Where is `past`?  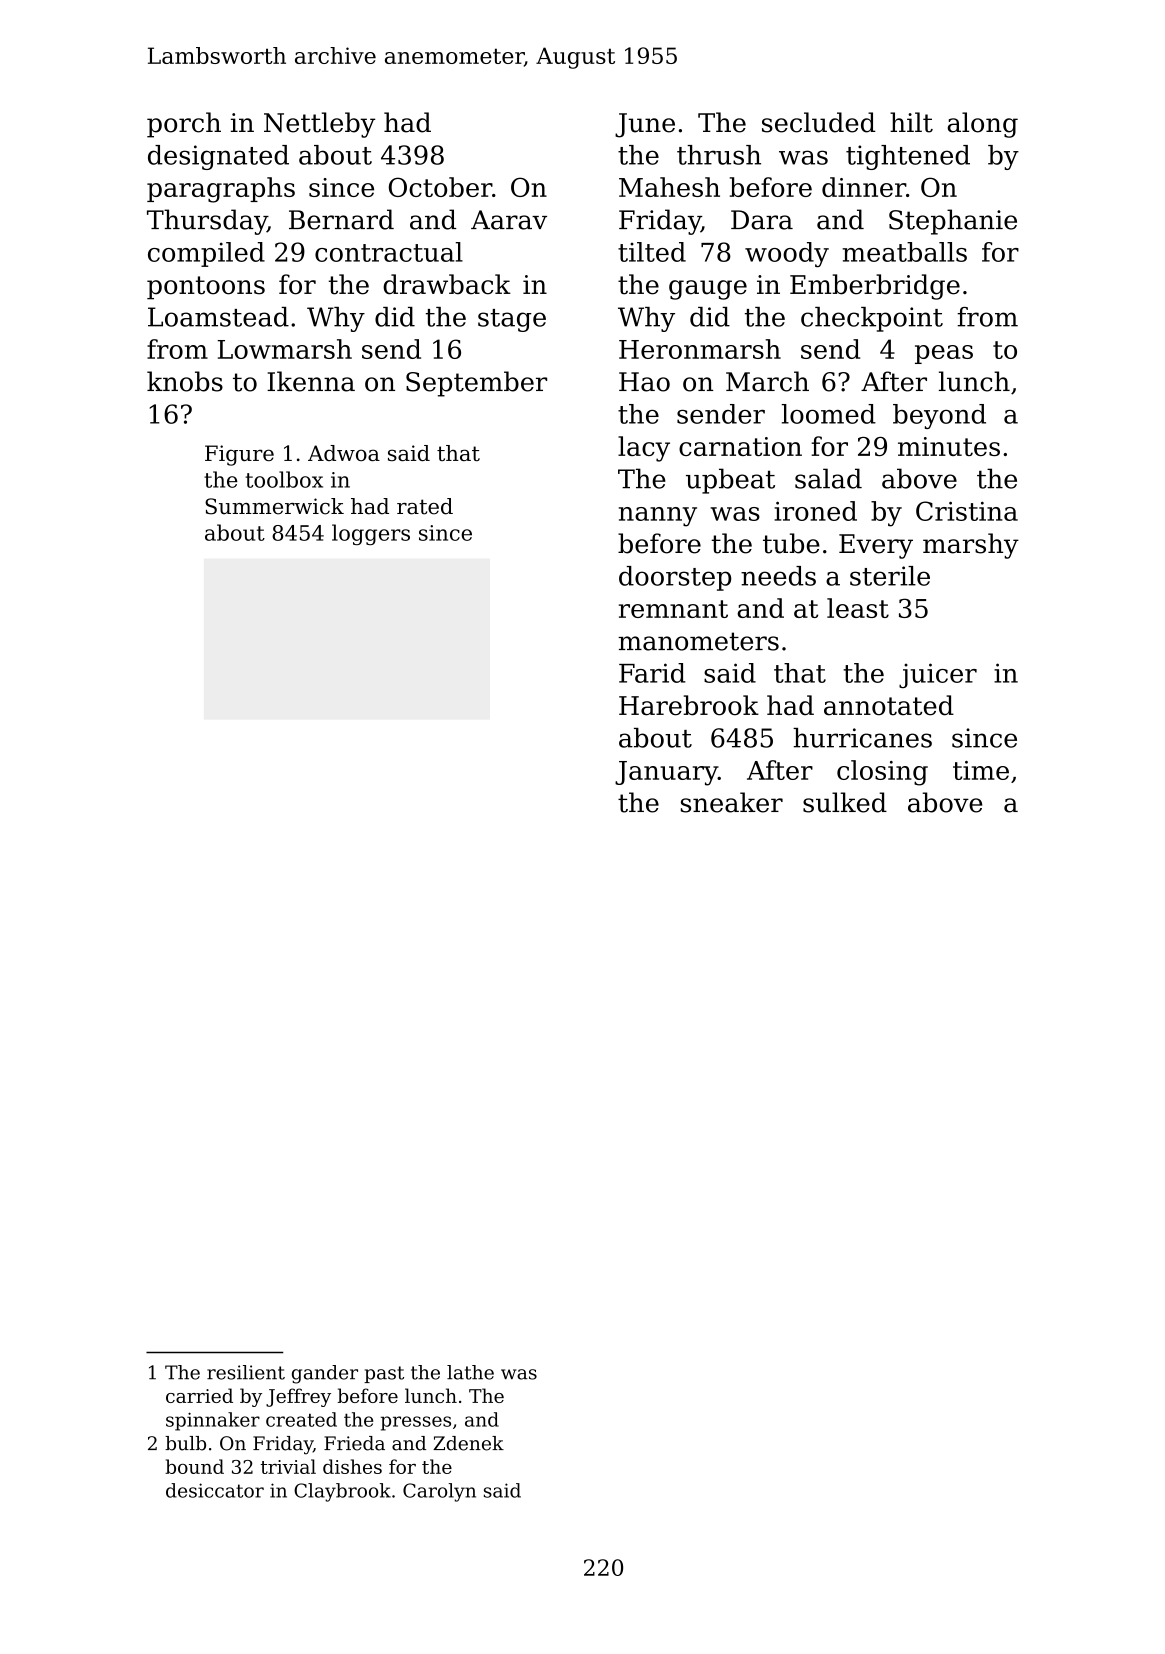
past is located at coordinates (384, 1374).
